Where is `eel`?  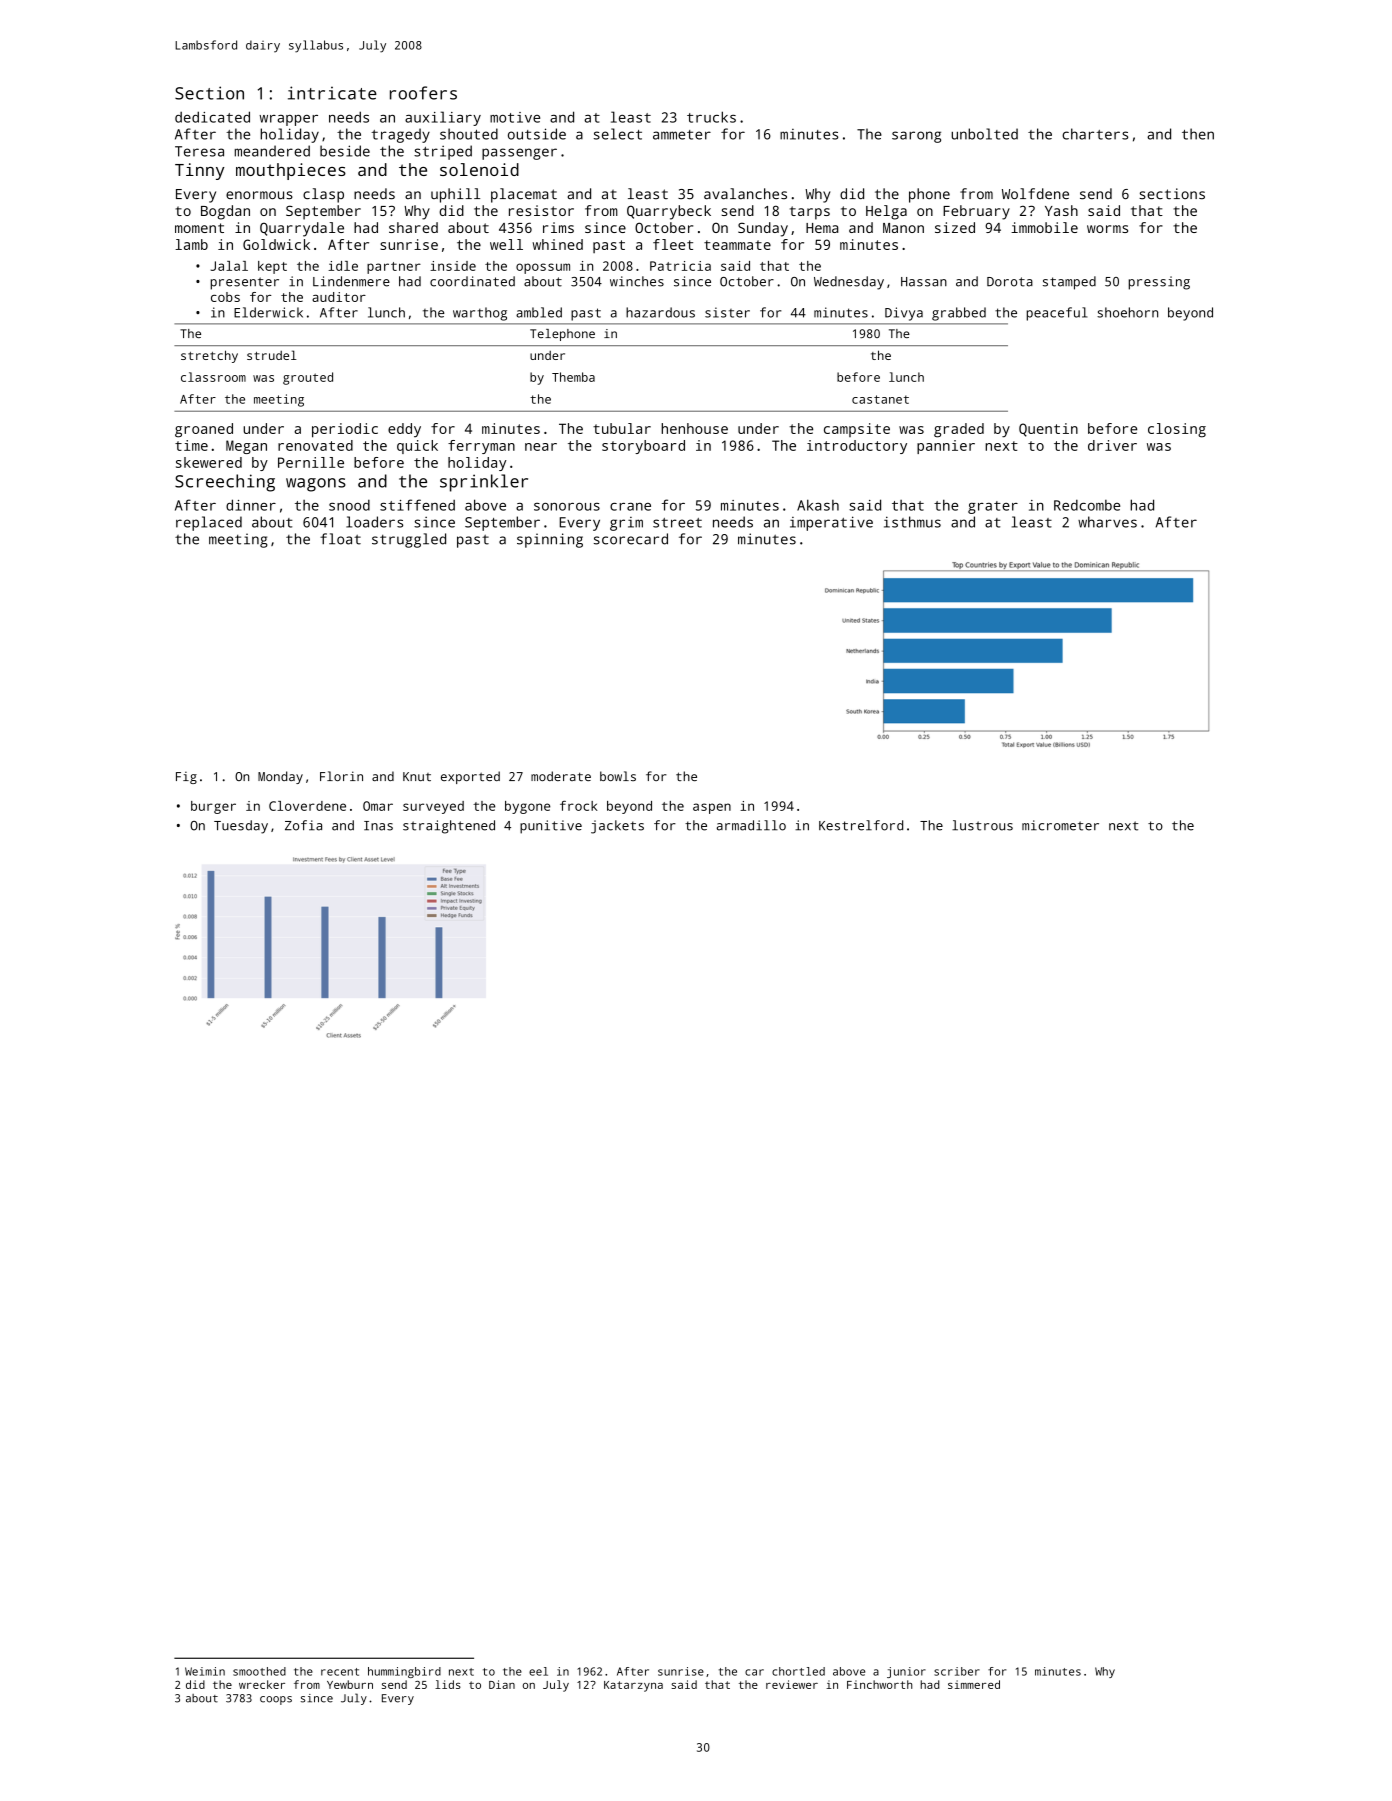 eel is located at coordinates (538, 1671).
